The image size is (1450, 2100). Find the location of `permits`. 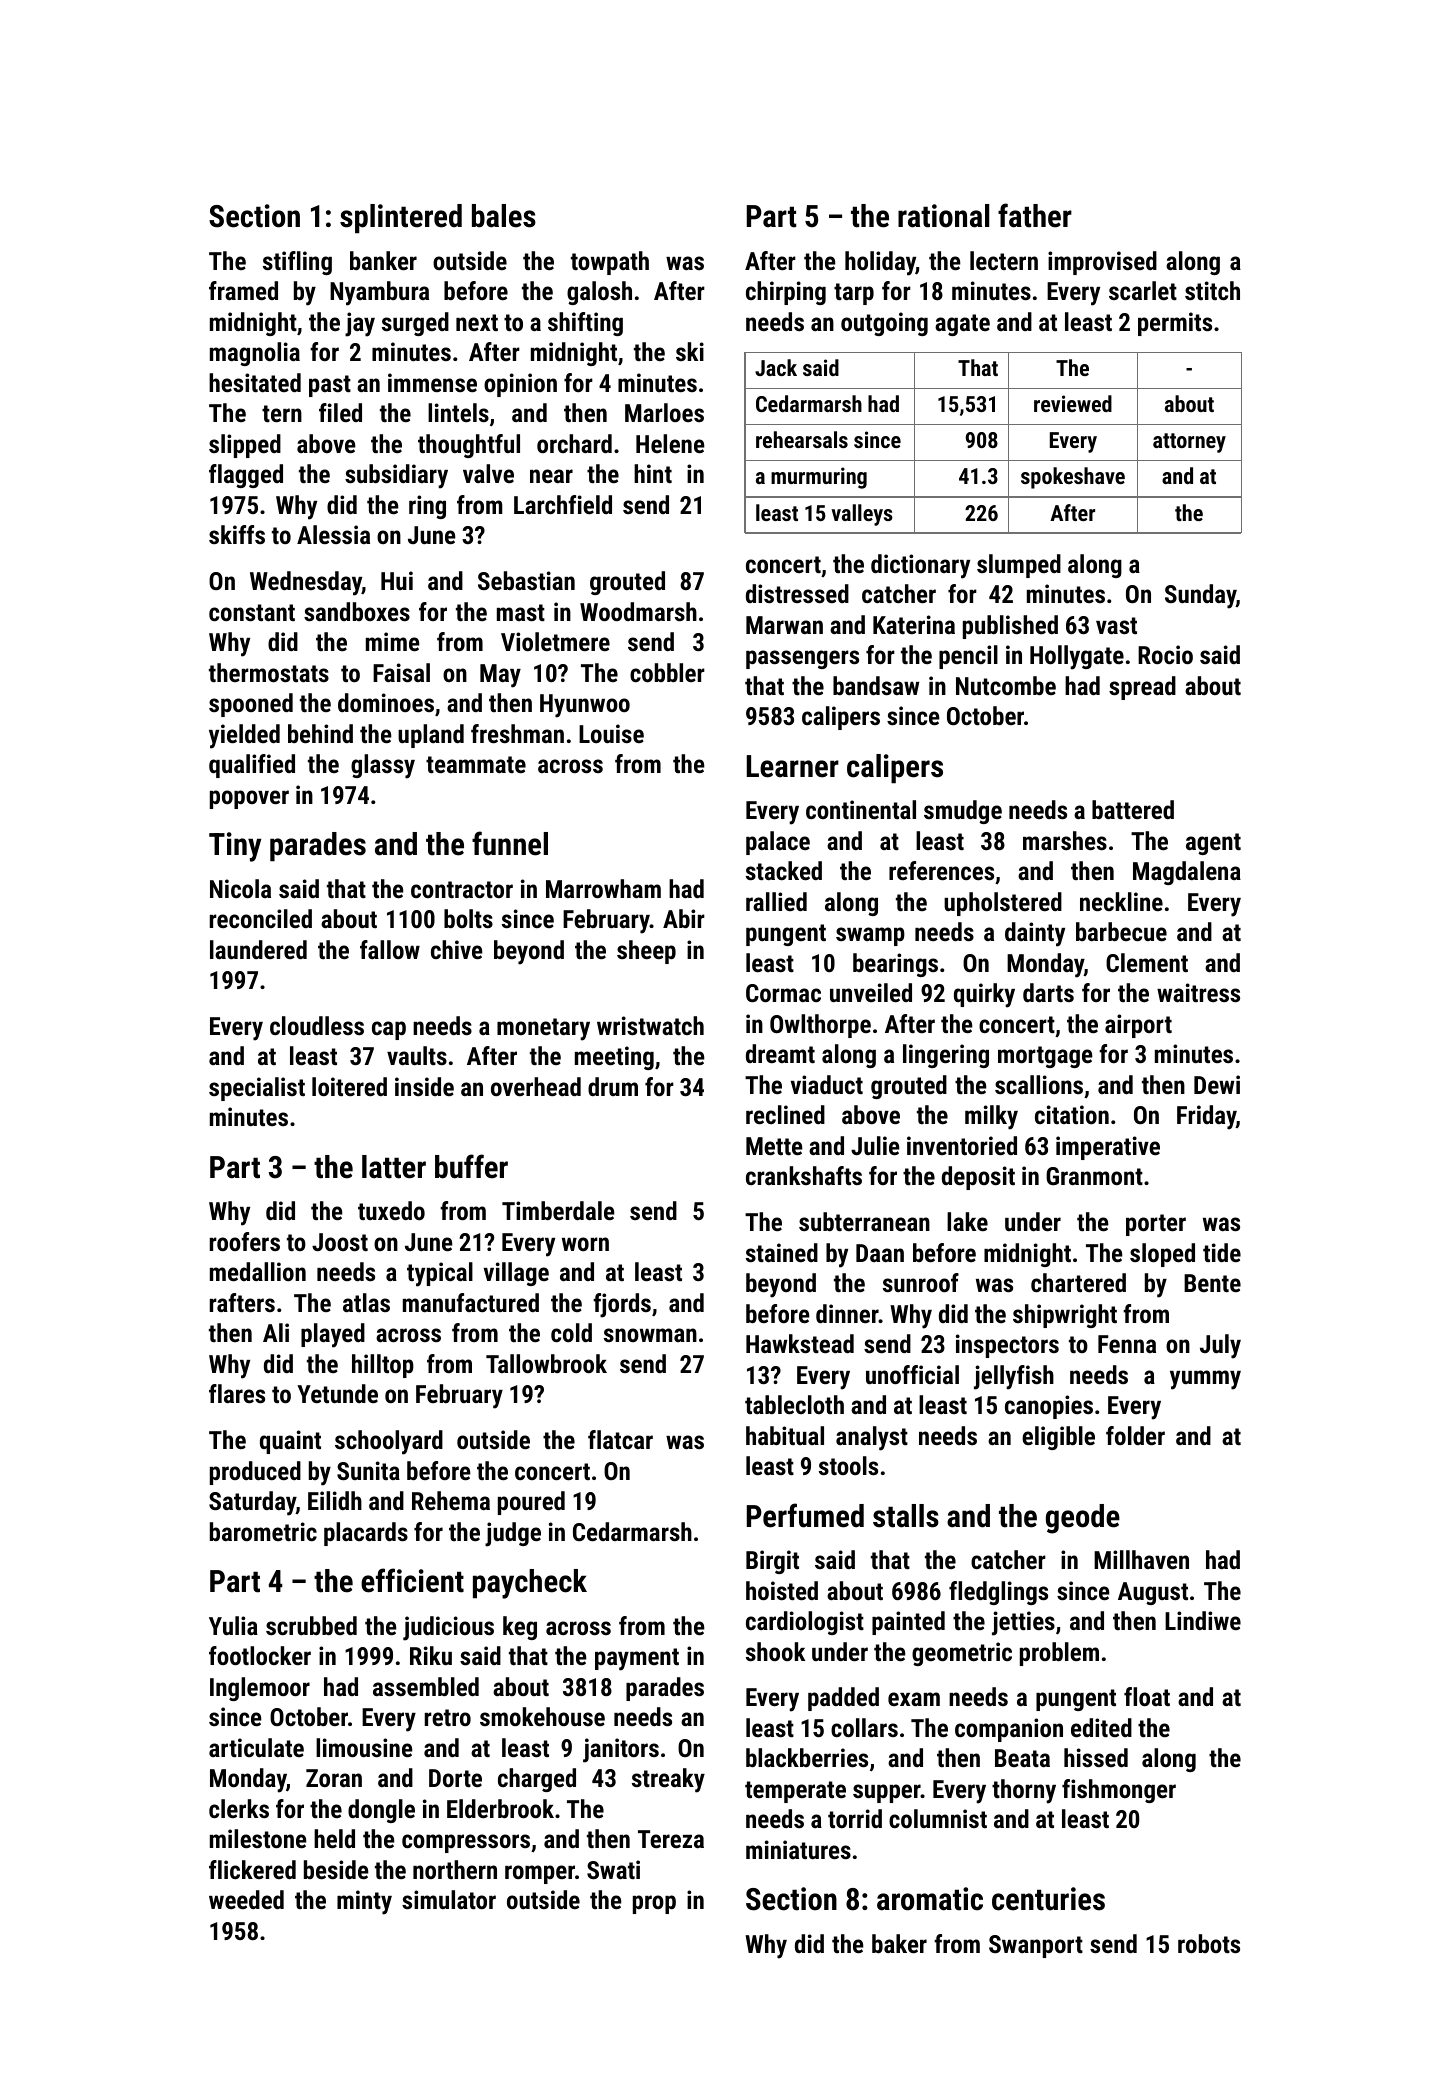

permits is located at coordinates (1175, 324).
